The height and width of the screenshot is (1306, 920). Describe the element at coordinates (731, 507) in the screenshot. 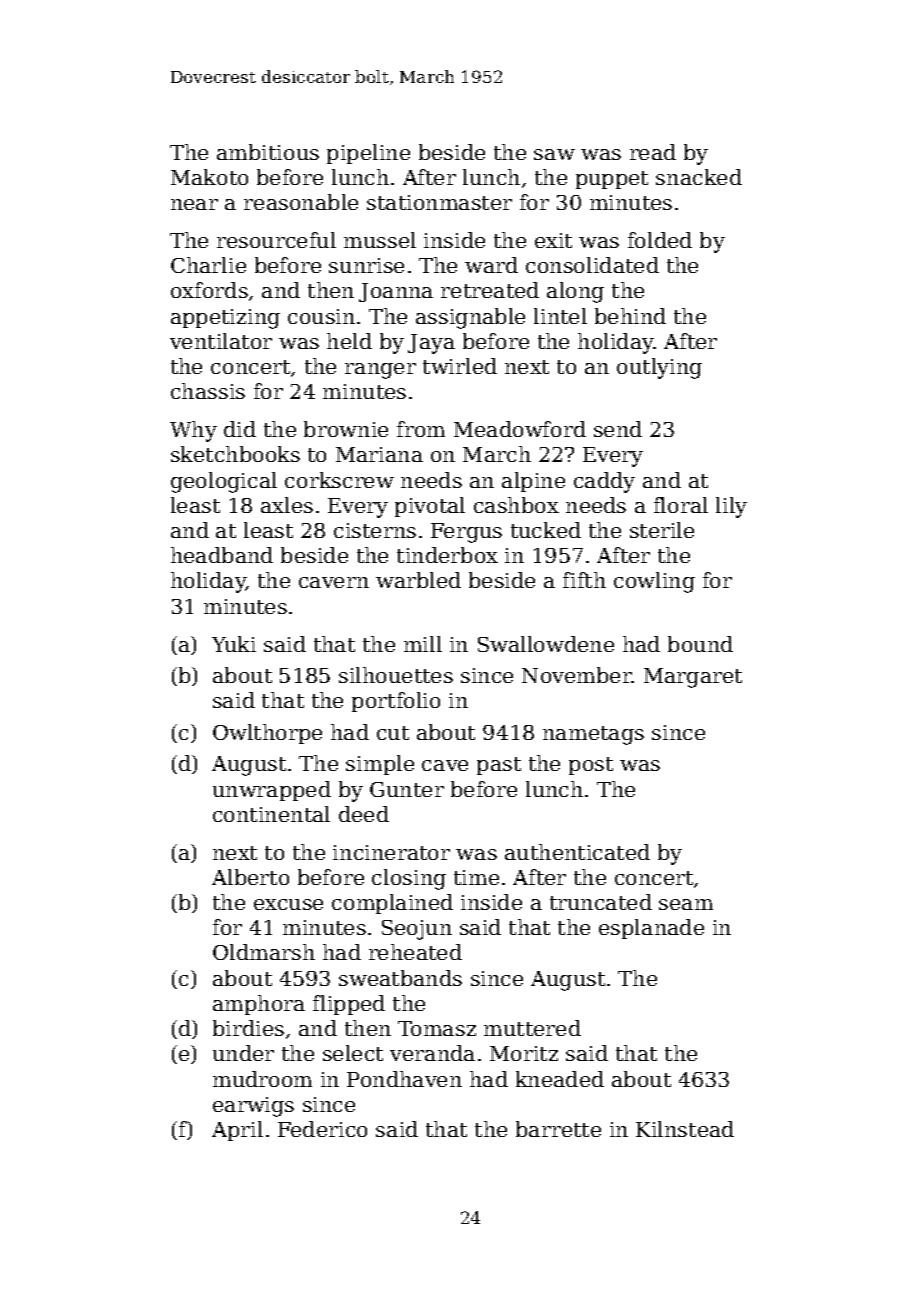

I see `lily` at that location.
